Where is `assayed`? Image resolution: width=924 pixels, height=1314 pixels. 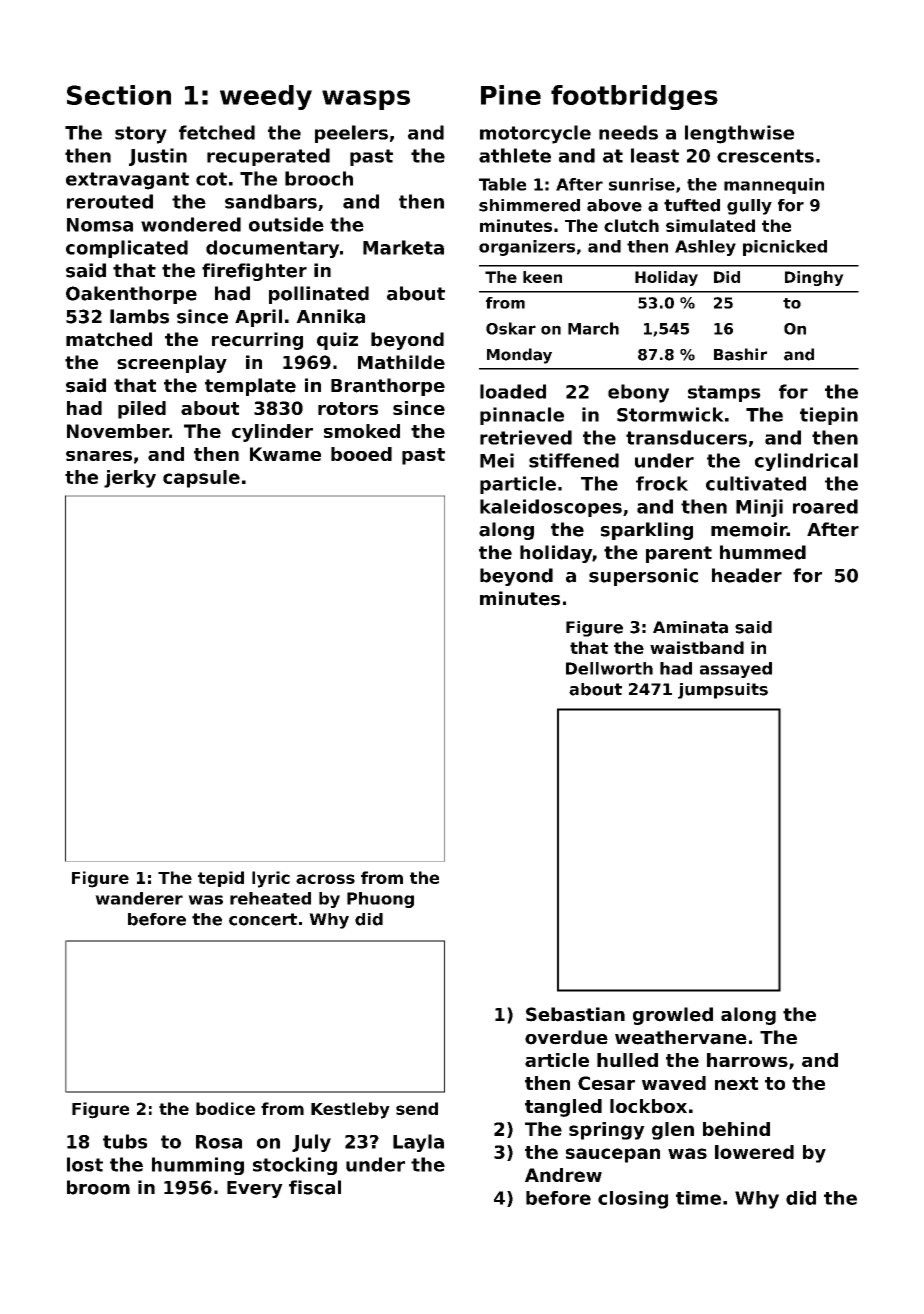 assayed is located at coordinates (736, 670).
